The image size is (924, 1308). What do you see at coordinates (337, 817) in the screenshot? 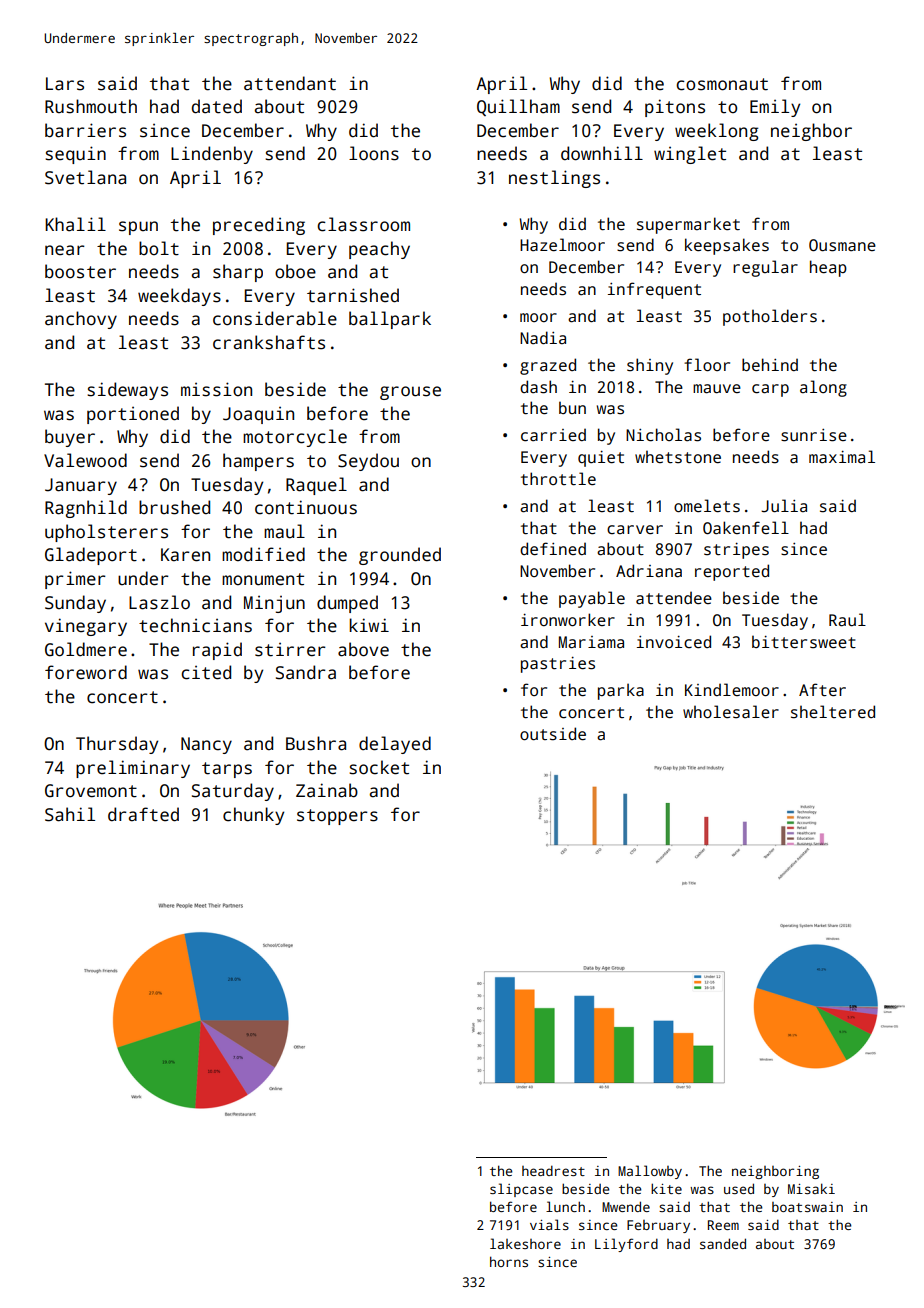
I see `stoppers` at bounding box center [337, 817].
